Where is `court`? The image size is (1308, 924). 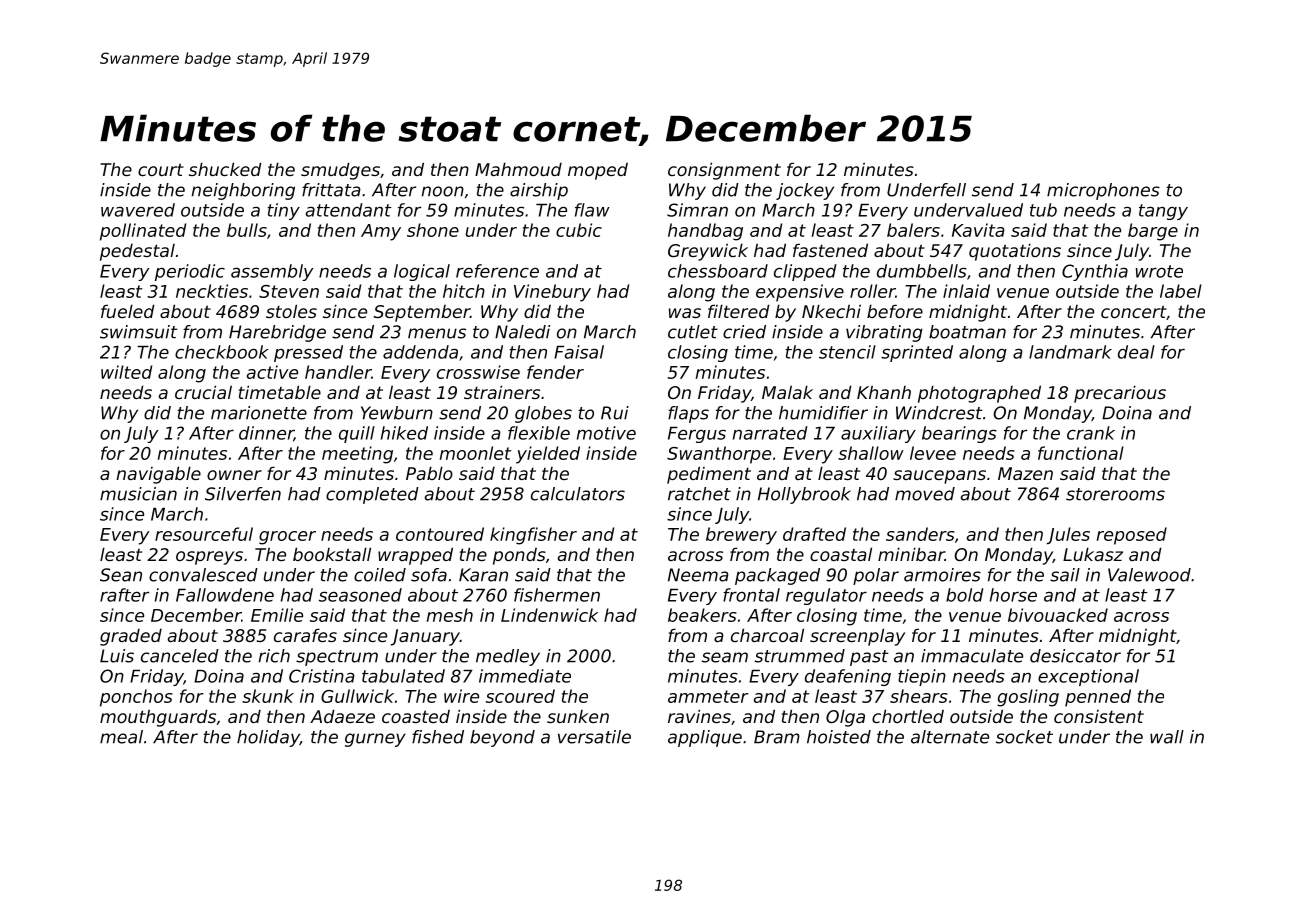
court is located at coordinates (161, 169).
